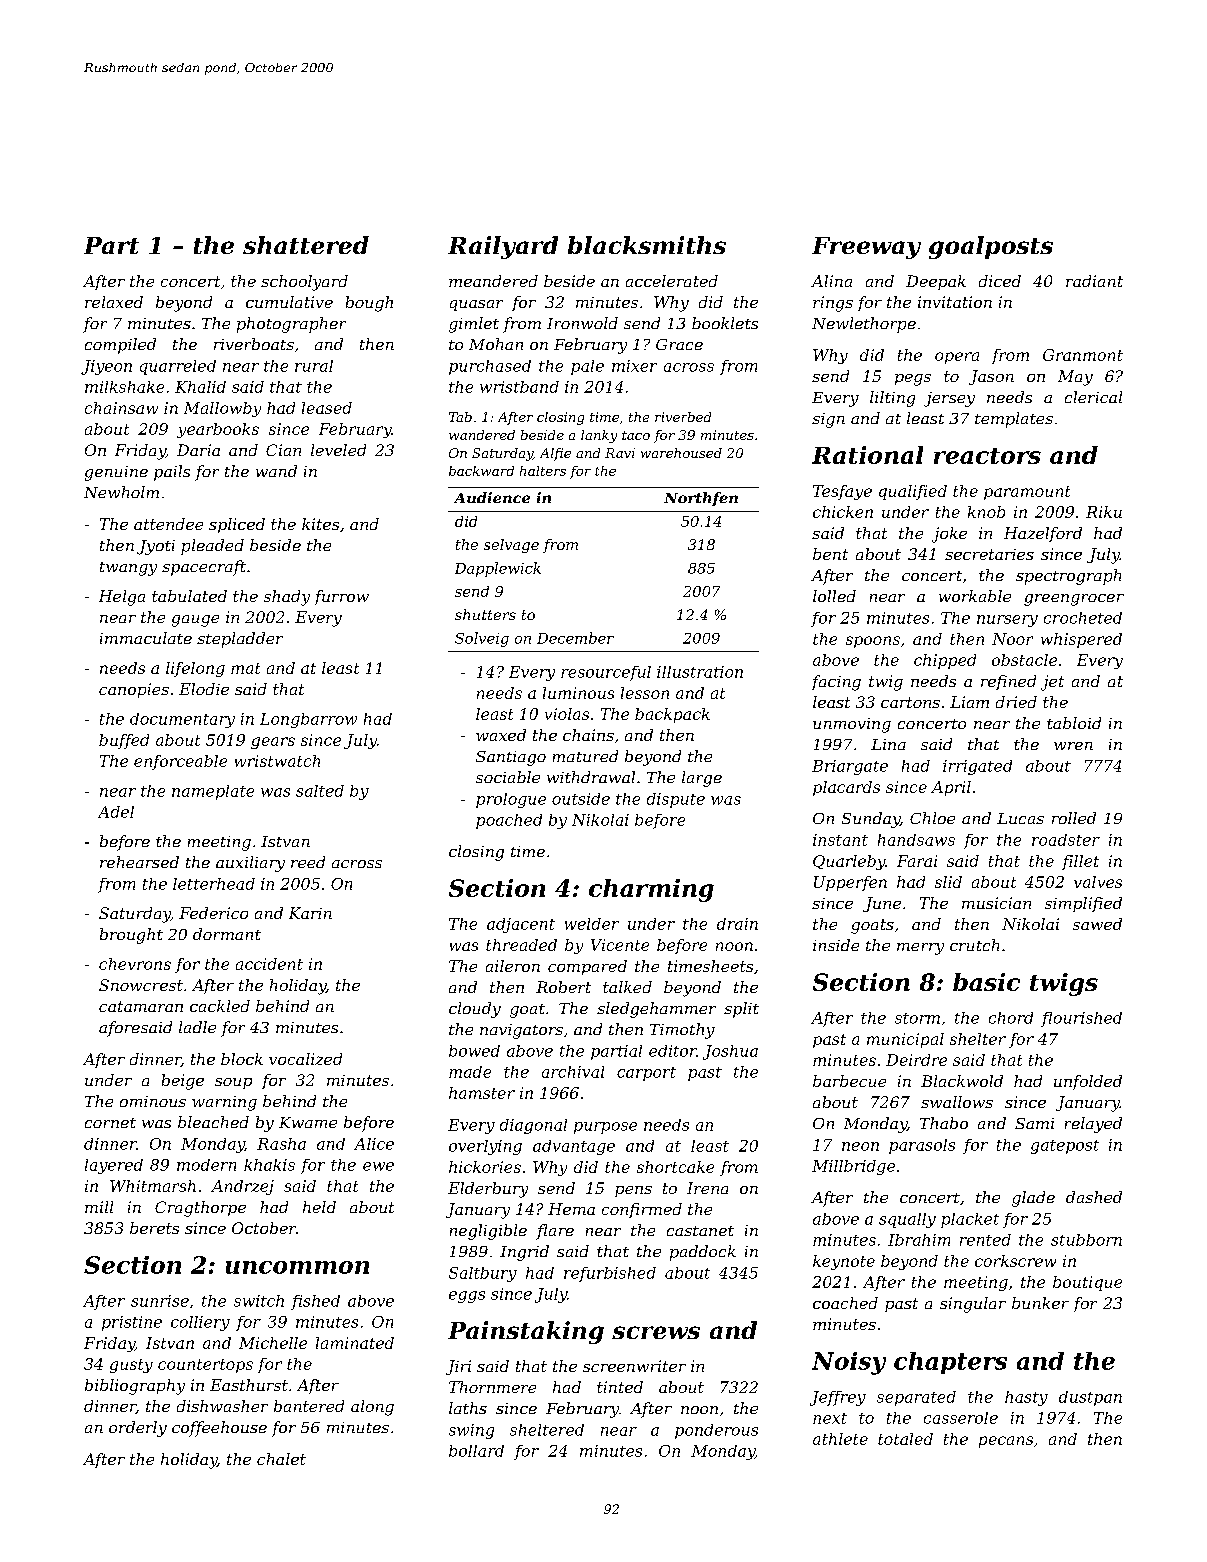 The height and width of the document is (1562, 1207). I want to click on Daria, so click(198, 450).
